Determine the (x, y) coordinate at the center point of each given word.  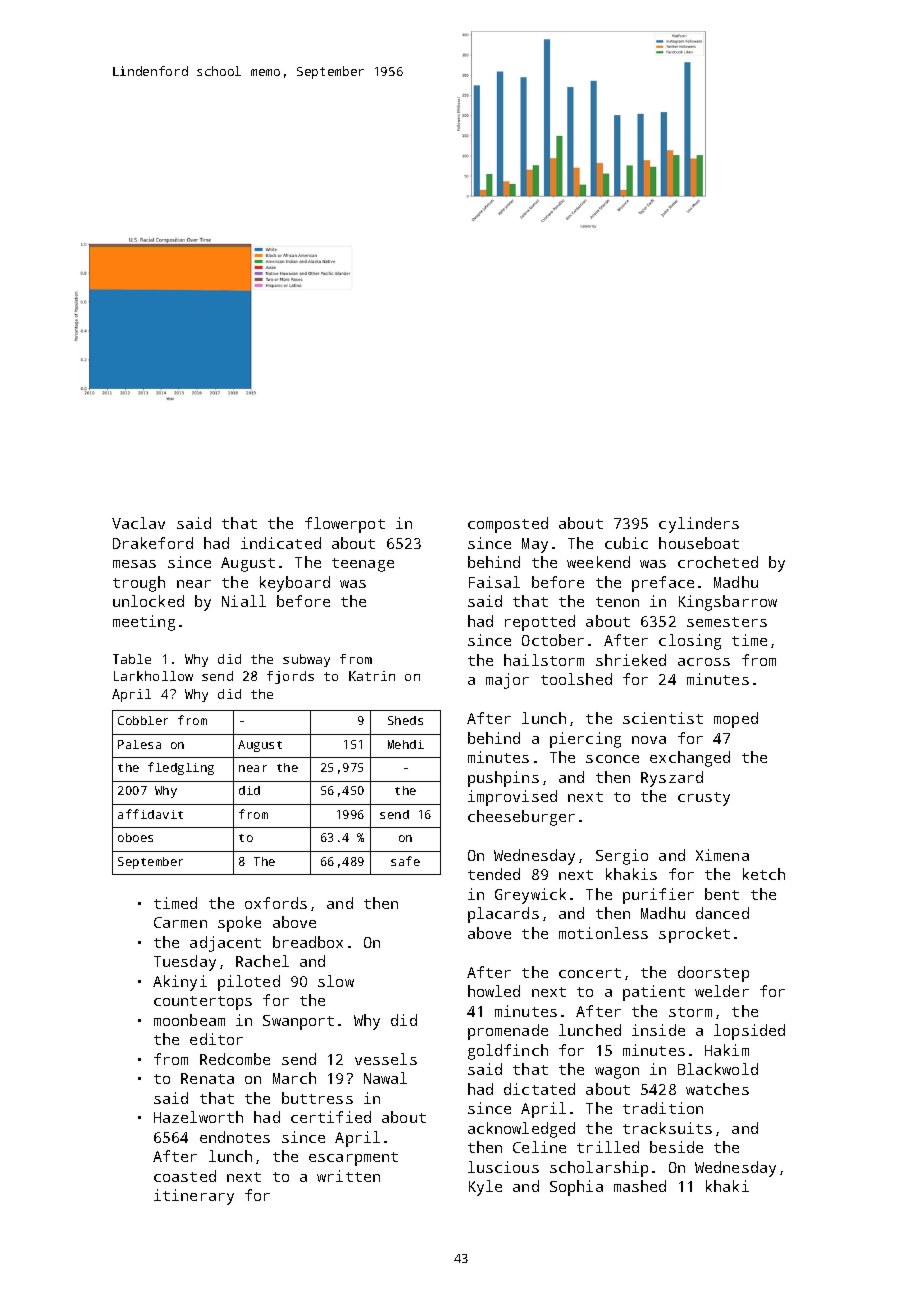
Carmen (180, 922)
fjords (290, 677)
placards (503, 915)
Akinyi (180, 983)
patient (654, 993)
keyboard (295, 584)
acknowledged (521, 1130)
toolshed (576, 679)
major (507, 681)
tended (494, 874)
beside (676, 1147)
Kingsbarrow (728, 603)
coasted (185, 1176)
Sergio (622, 857)
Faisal (494, 582)
